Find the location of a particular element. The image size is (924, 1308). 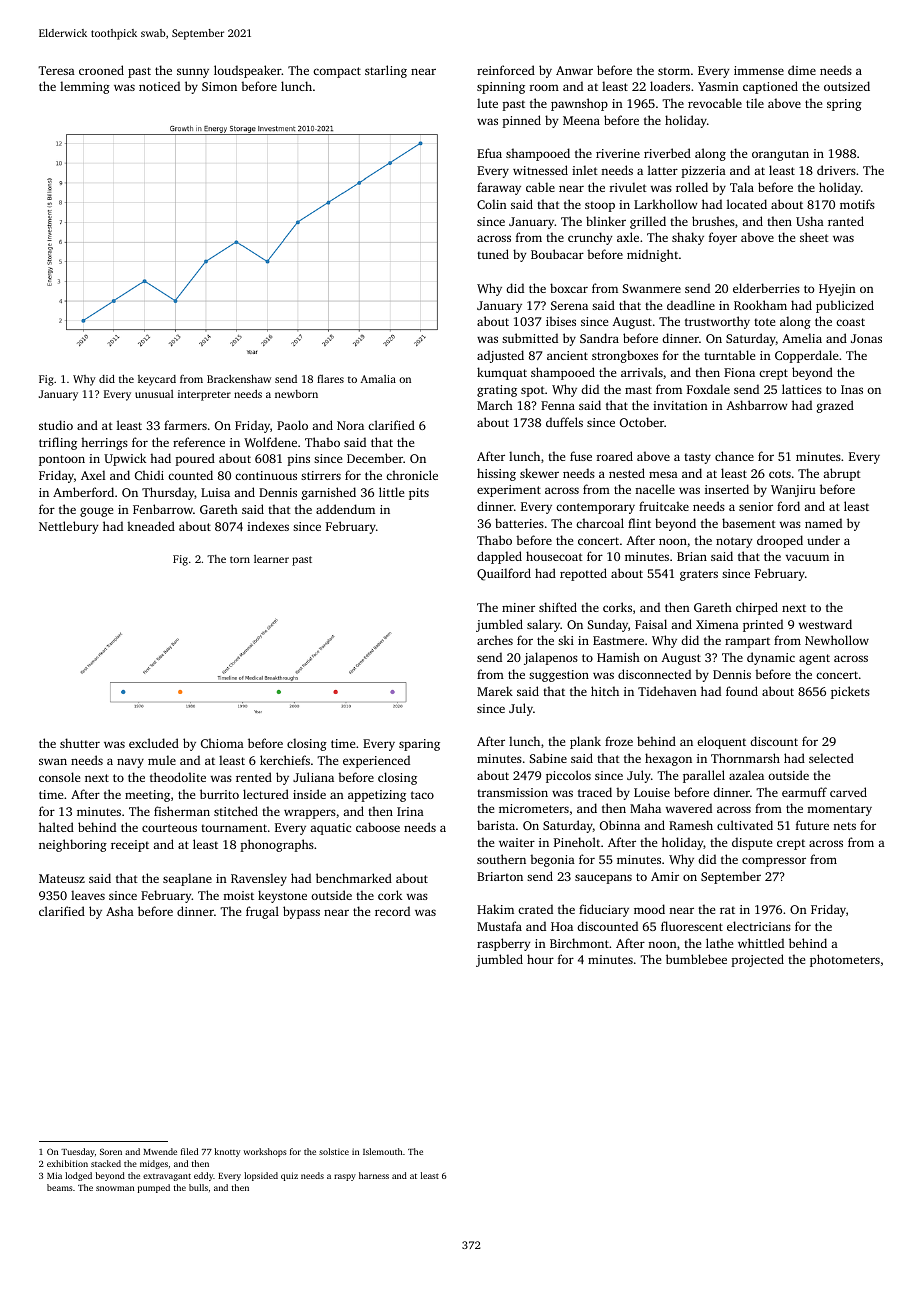

compact is located at coordinates (337, 72).
